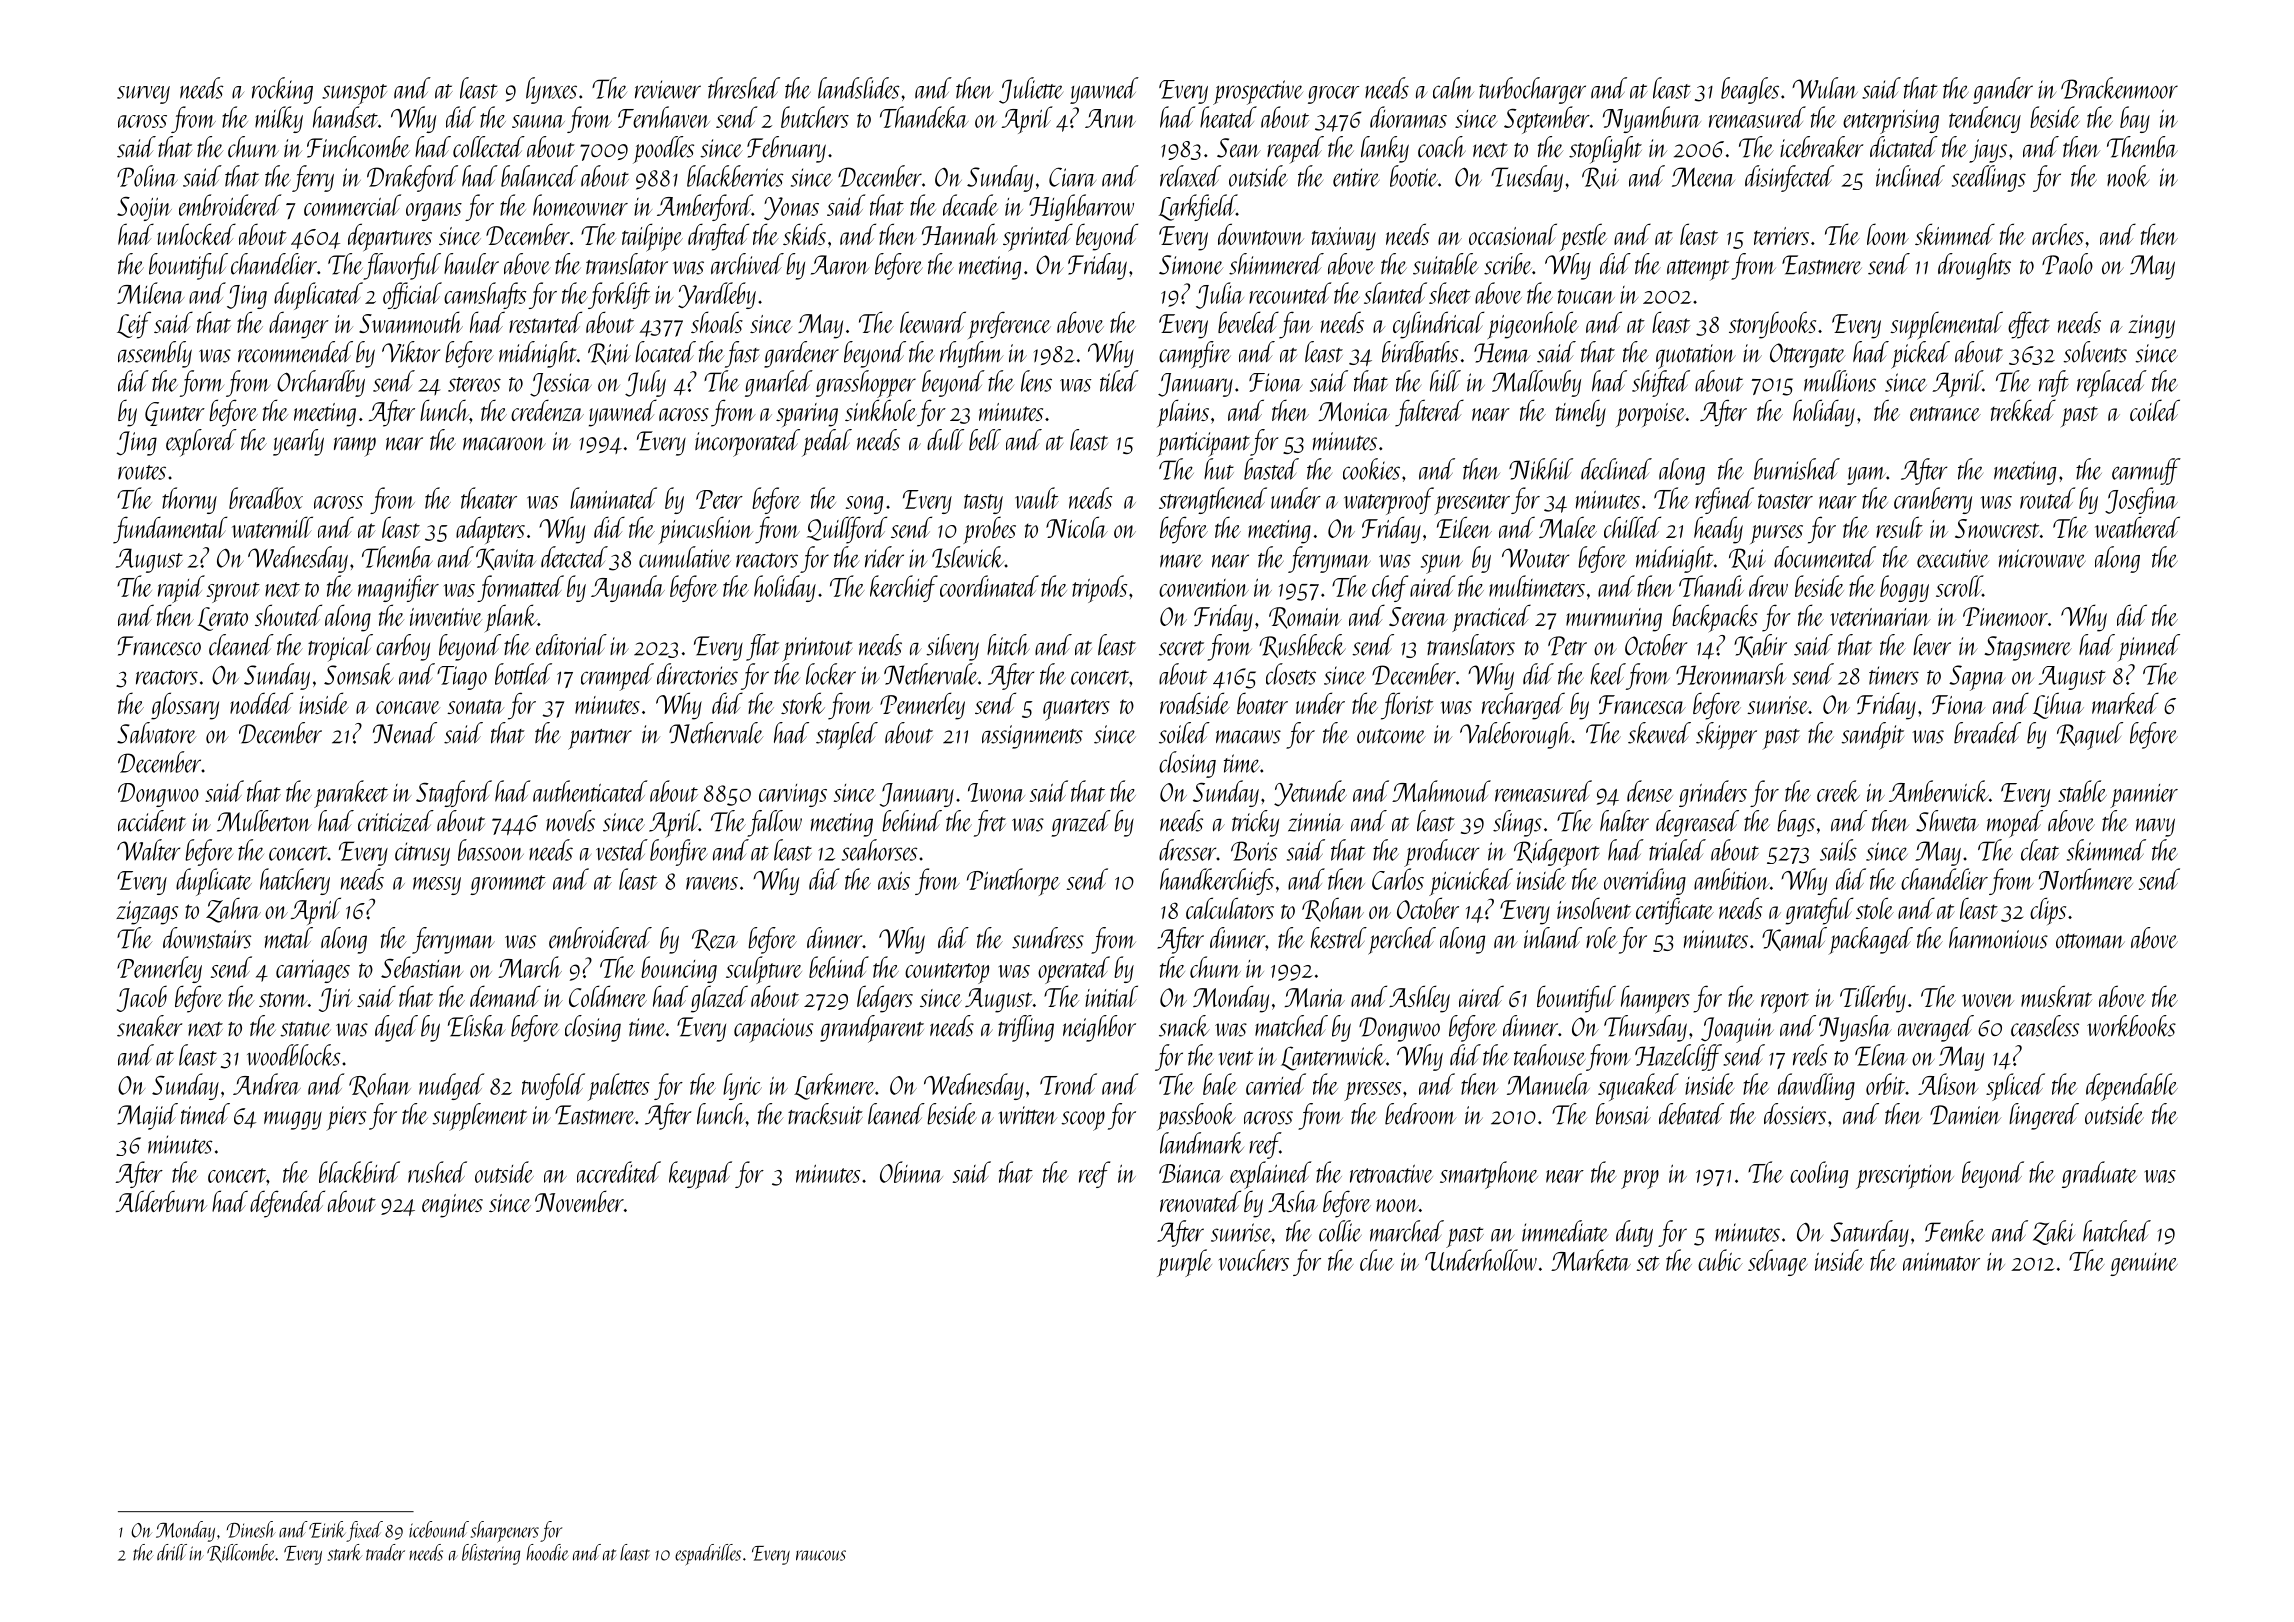  What do you see at coordinates (295, 352) in the screenshot?
I see `recommended` at bounding box center [295, 352].
